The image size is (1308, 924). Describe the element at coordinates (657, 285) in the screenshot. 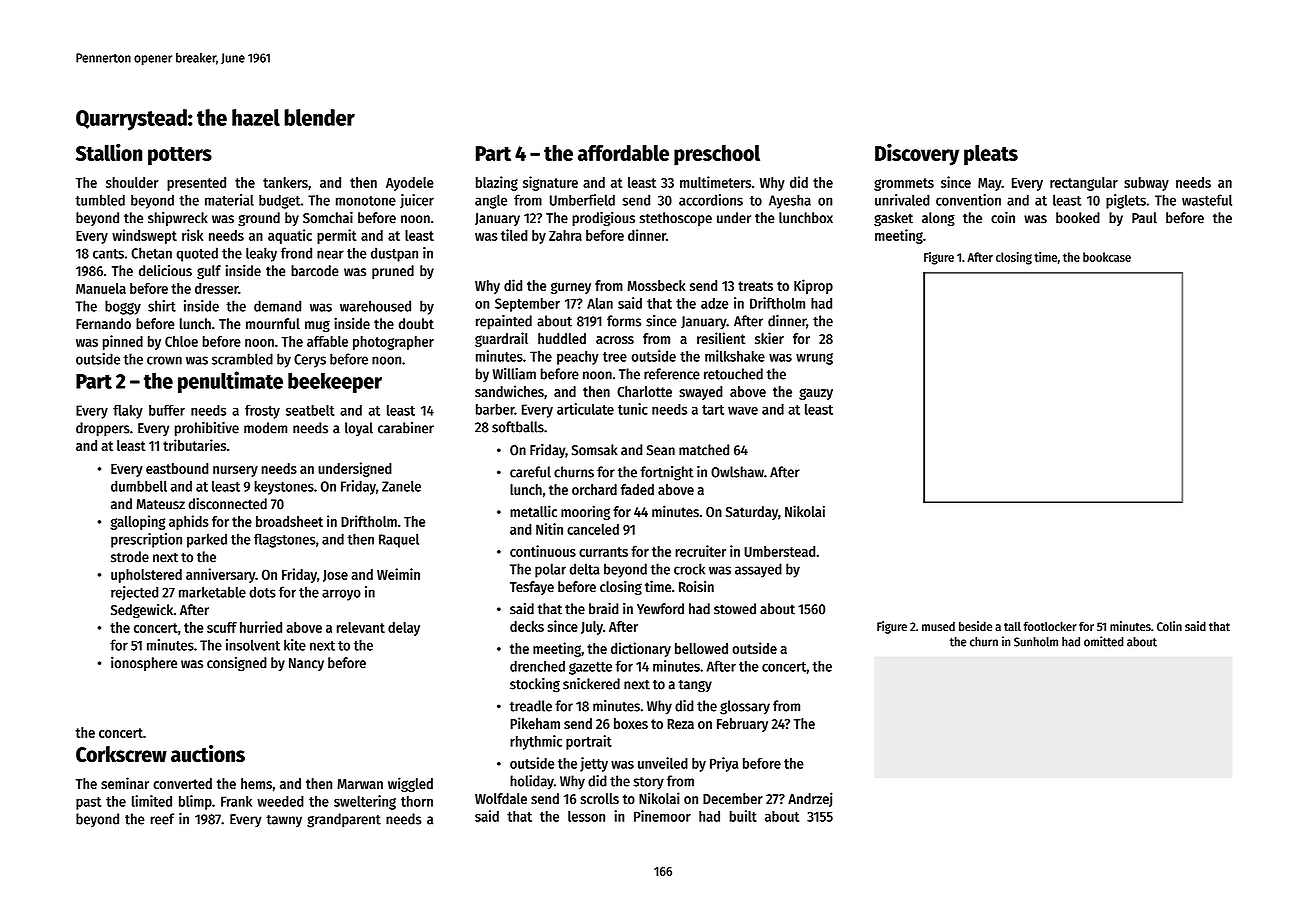

I see `Mossbeck` at that location.
